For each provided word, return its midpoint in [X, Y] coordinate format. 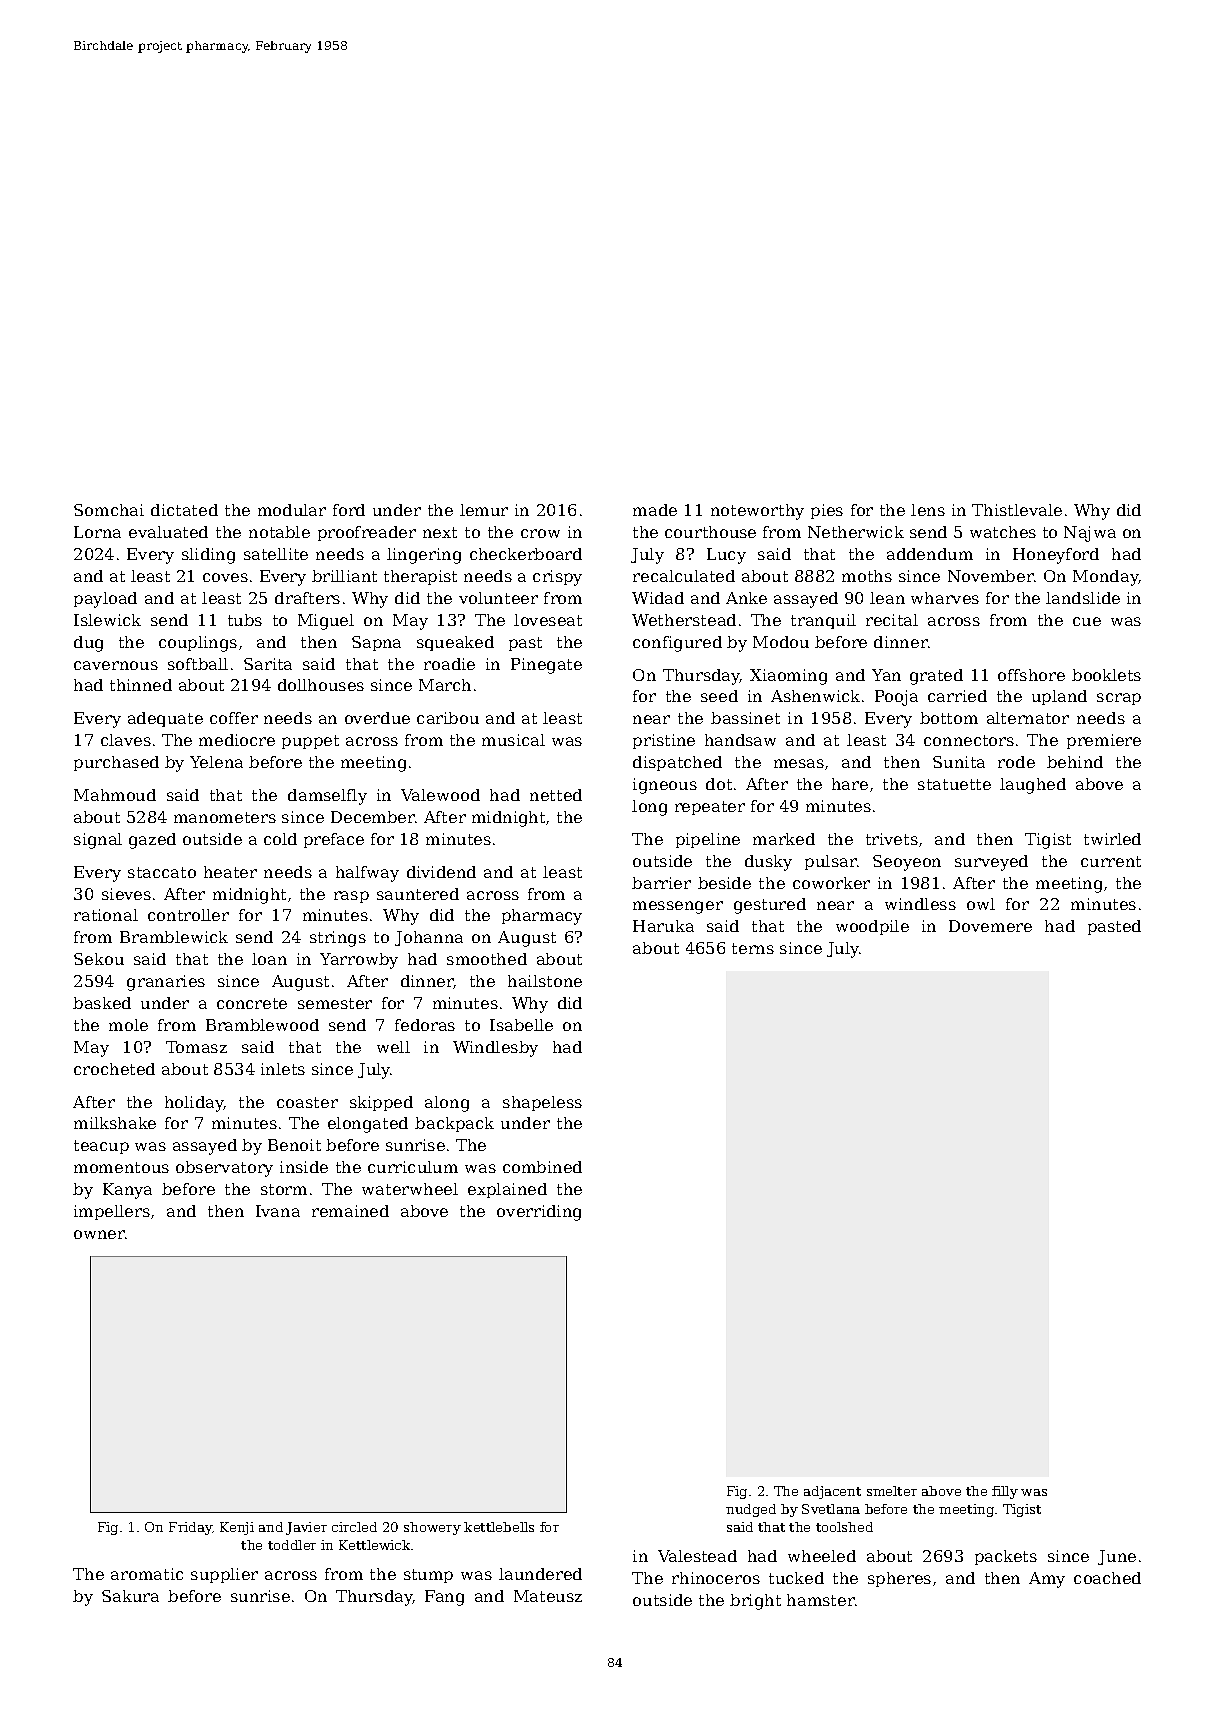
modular [292, 510]
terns [753, 948]
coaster [307, 1102]
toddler [292, 1545]
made [655, 510]
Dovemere [990, 926]
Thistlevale [1017, 510]
